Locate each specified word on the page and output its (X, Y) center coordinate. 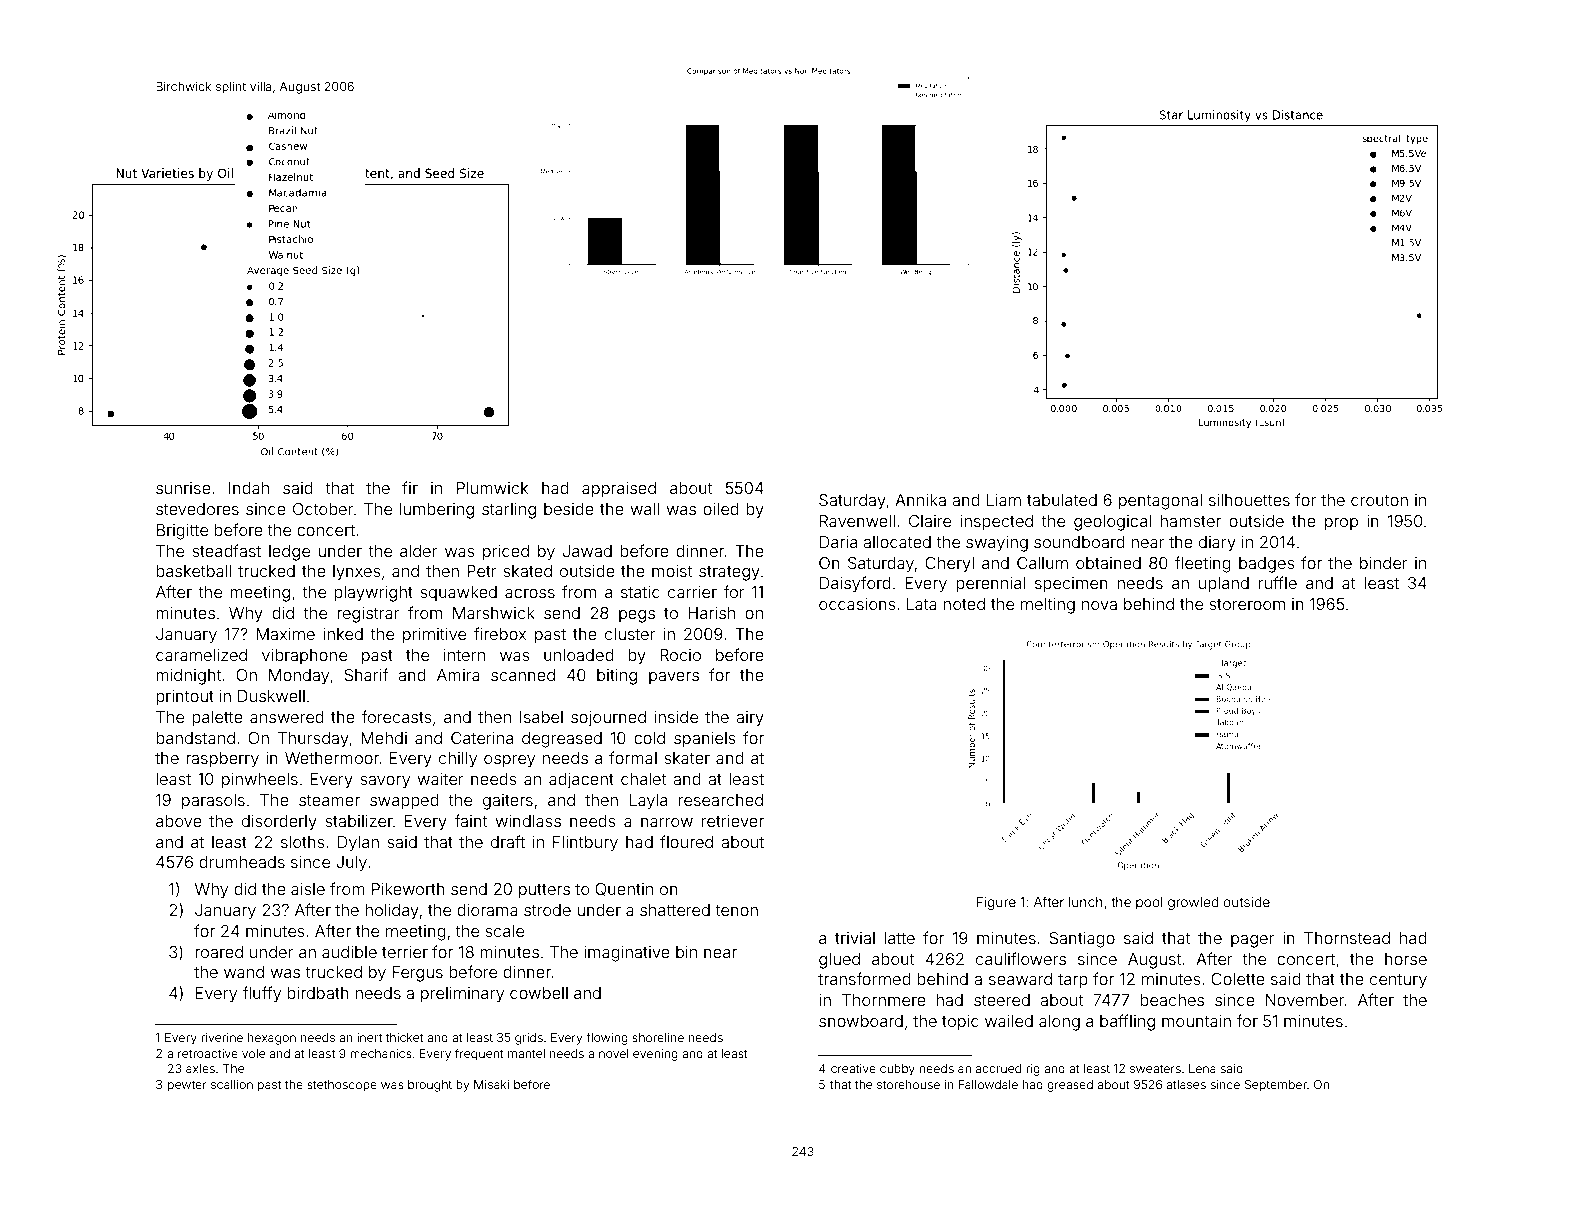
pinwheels (260, 781)
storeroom (1247, 604)
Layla (648, 802)
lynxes (357, 573)
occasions (857, 604)
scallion (232, 1084)
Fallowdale (988, 1084)
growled (1193, 903)
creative (853, 1068)
